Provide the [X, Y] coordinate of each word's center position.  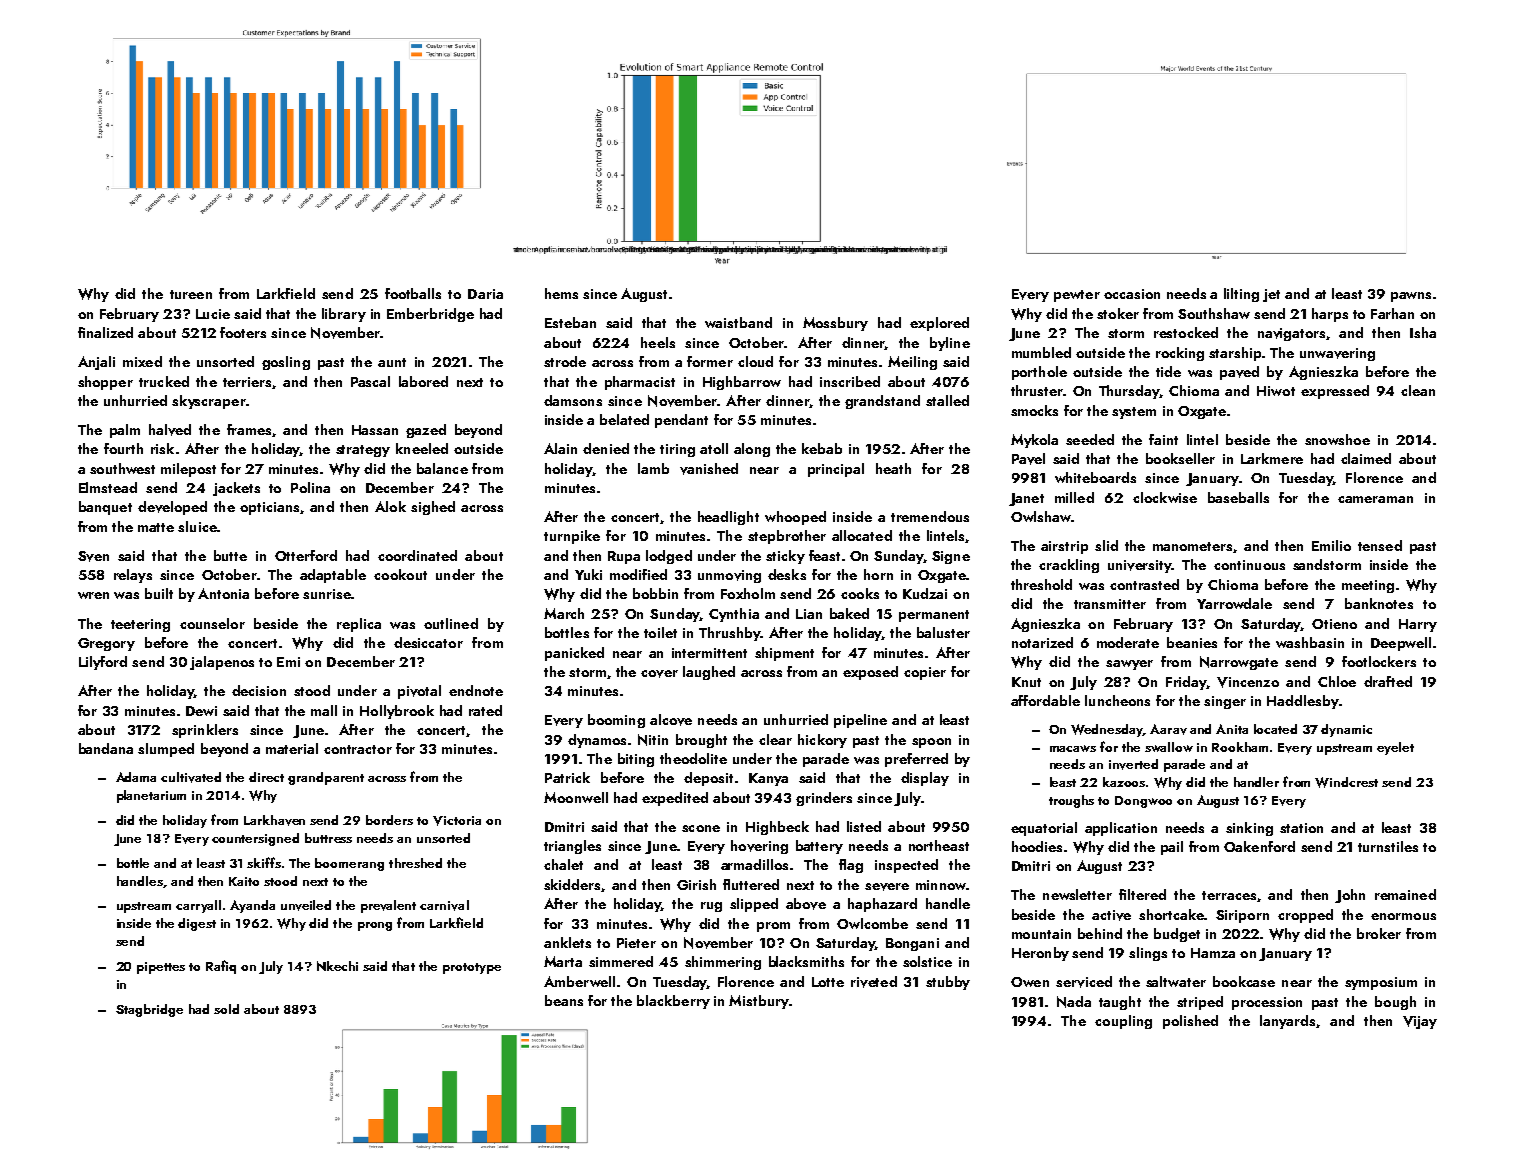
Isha [1423, 332]
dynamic [1346, 730]
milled [1074, 497]
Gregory [106, 644]
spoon [931, 743]
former [710, 361]
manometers [1192, 546]
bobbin [655, 593]
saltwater [1176, 981]
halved [170, 430]
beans [564, 1000]
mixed [142, 361]
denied [606, 448]
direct [266, 777]
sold [226, 1009]
